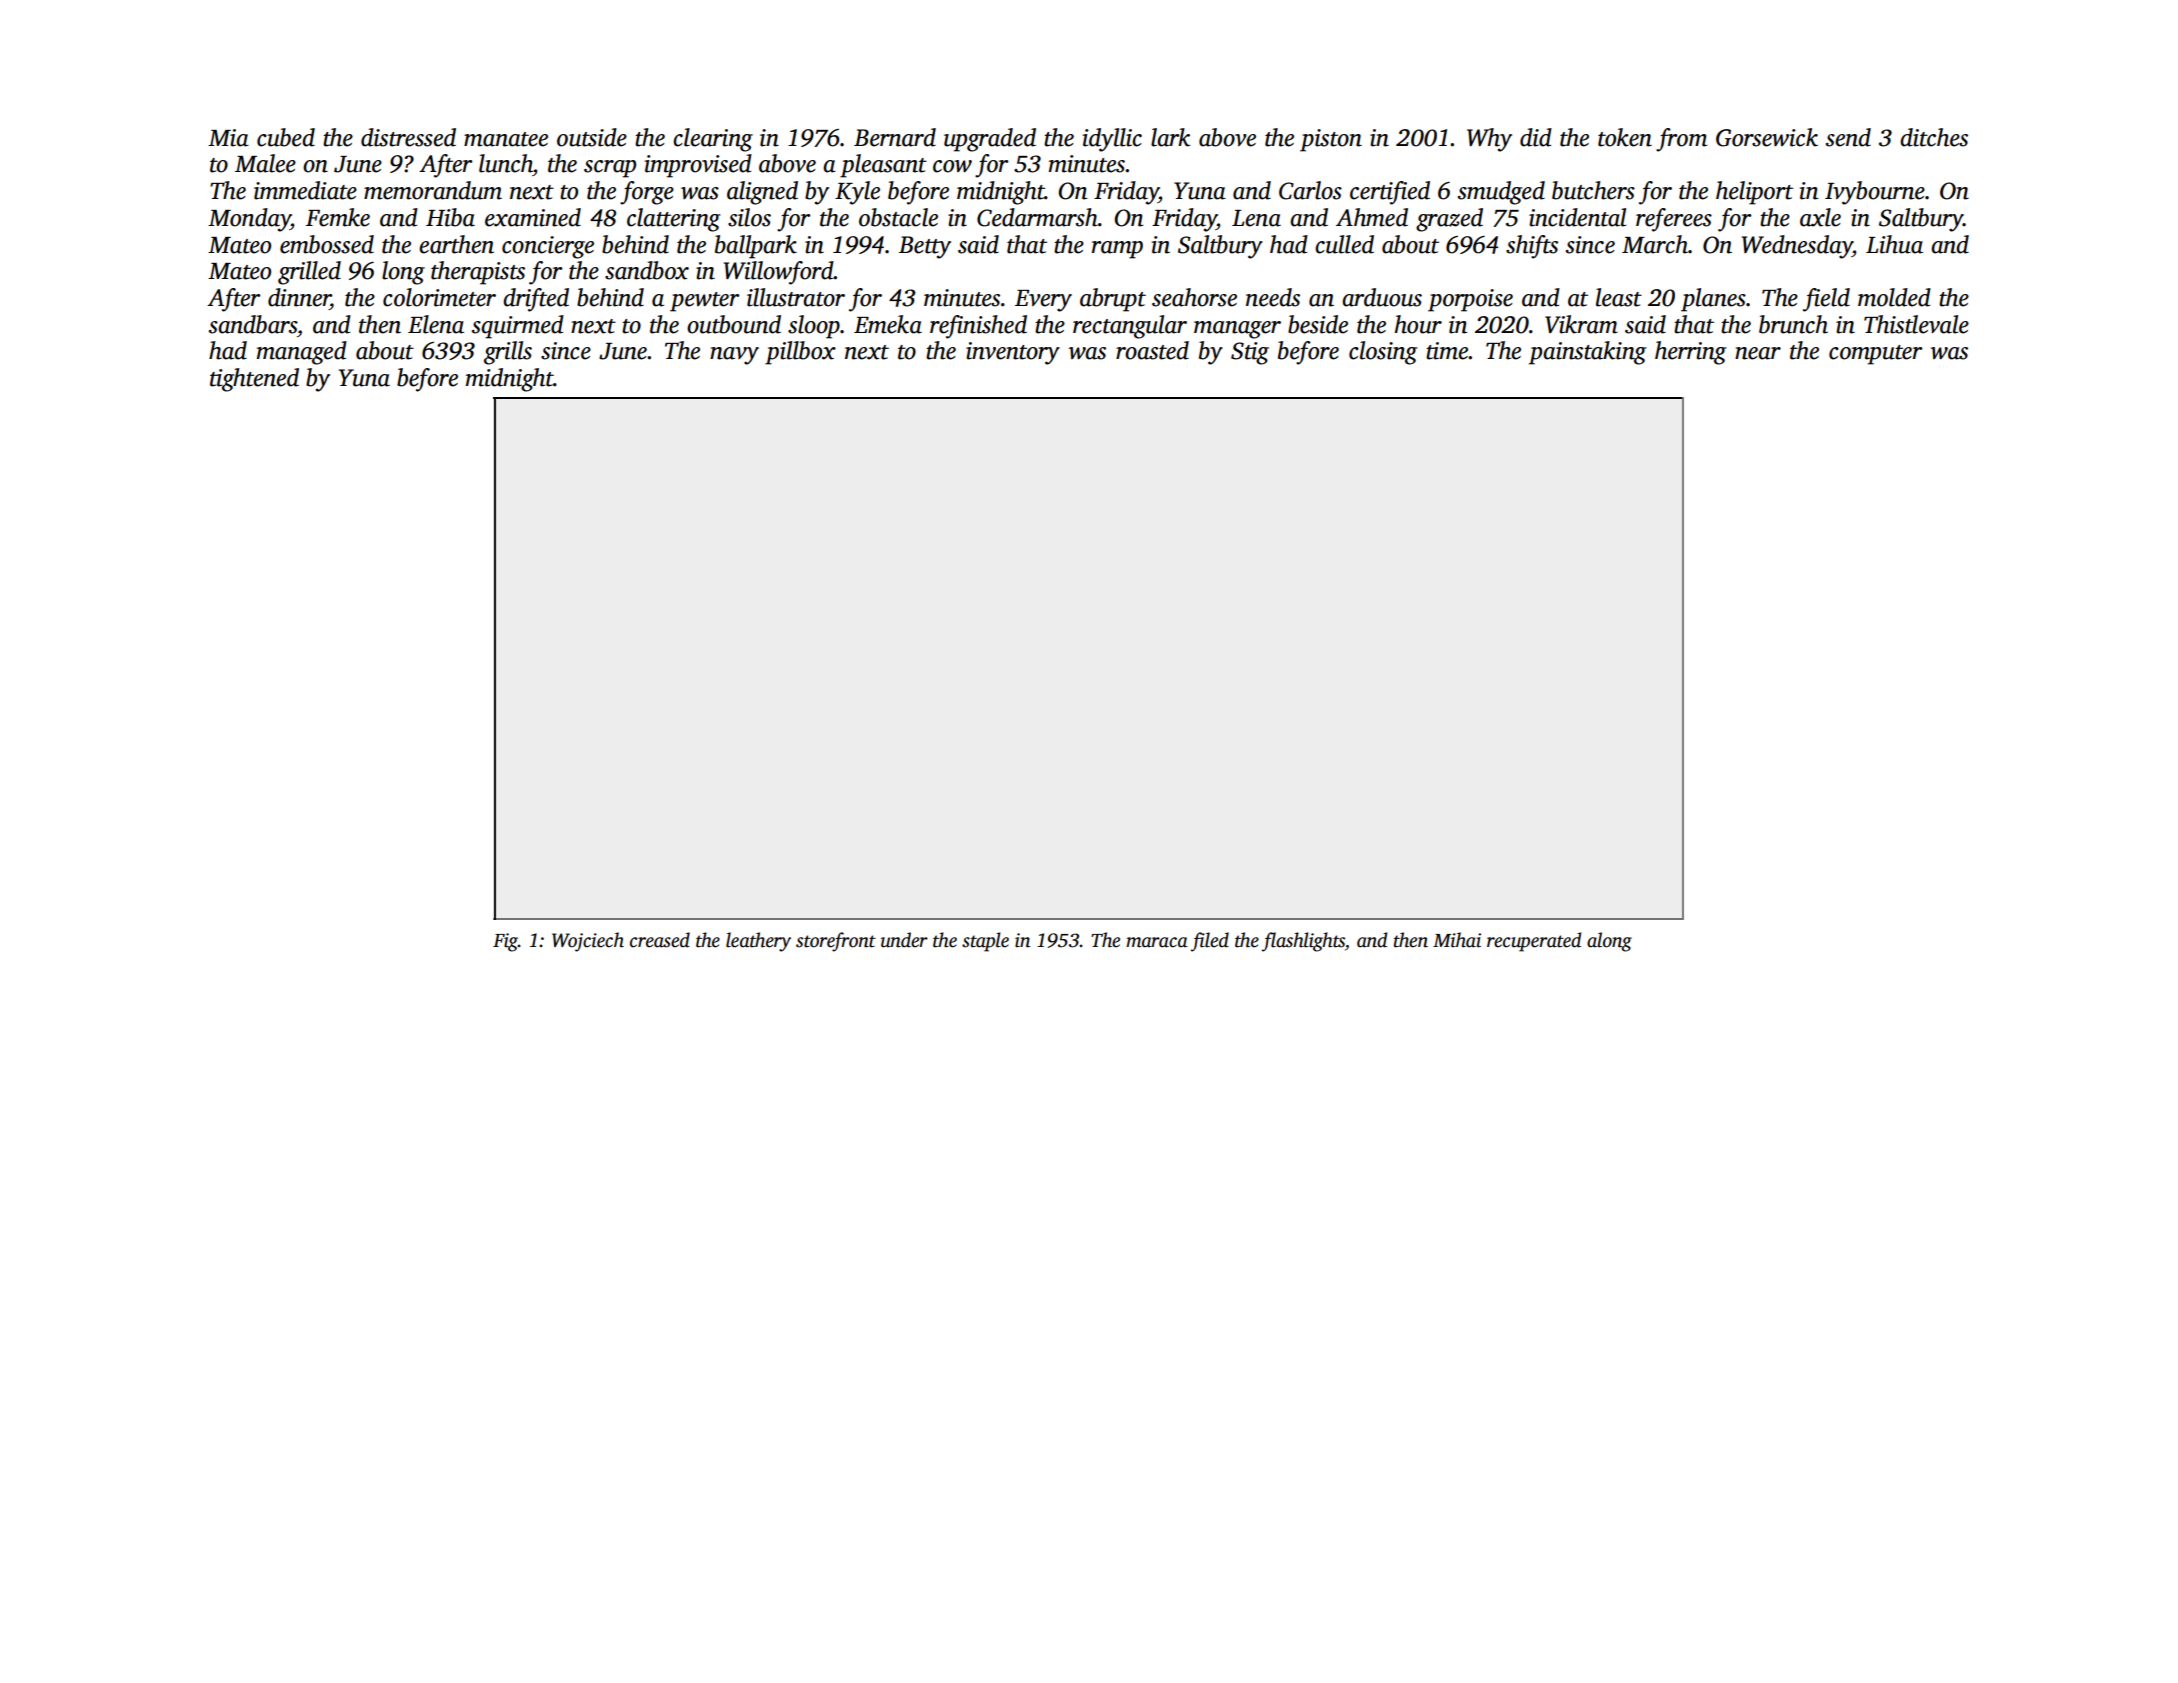 This image has height=1683, width=2178. I want to click on Mihai, so click(1457, 940).
